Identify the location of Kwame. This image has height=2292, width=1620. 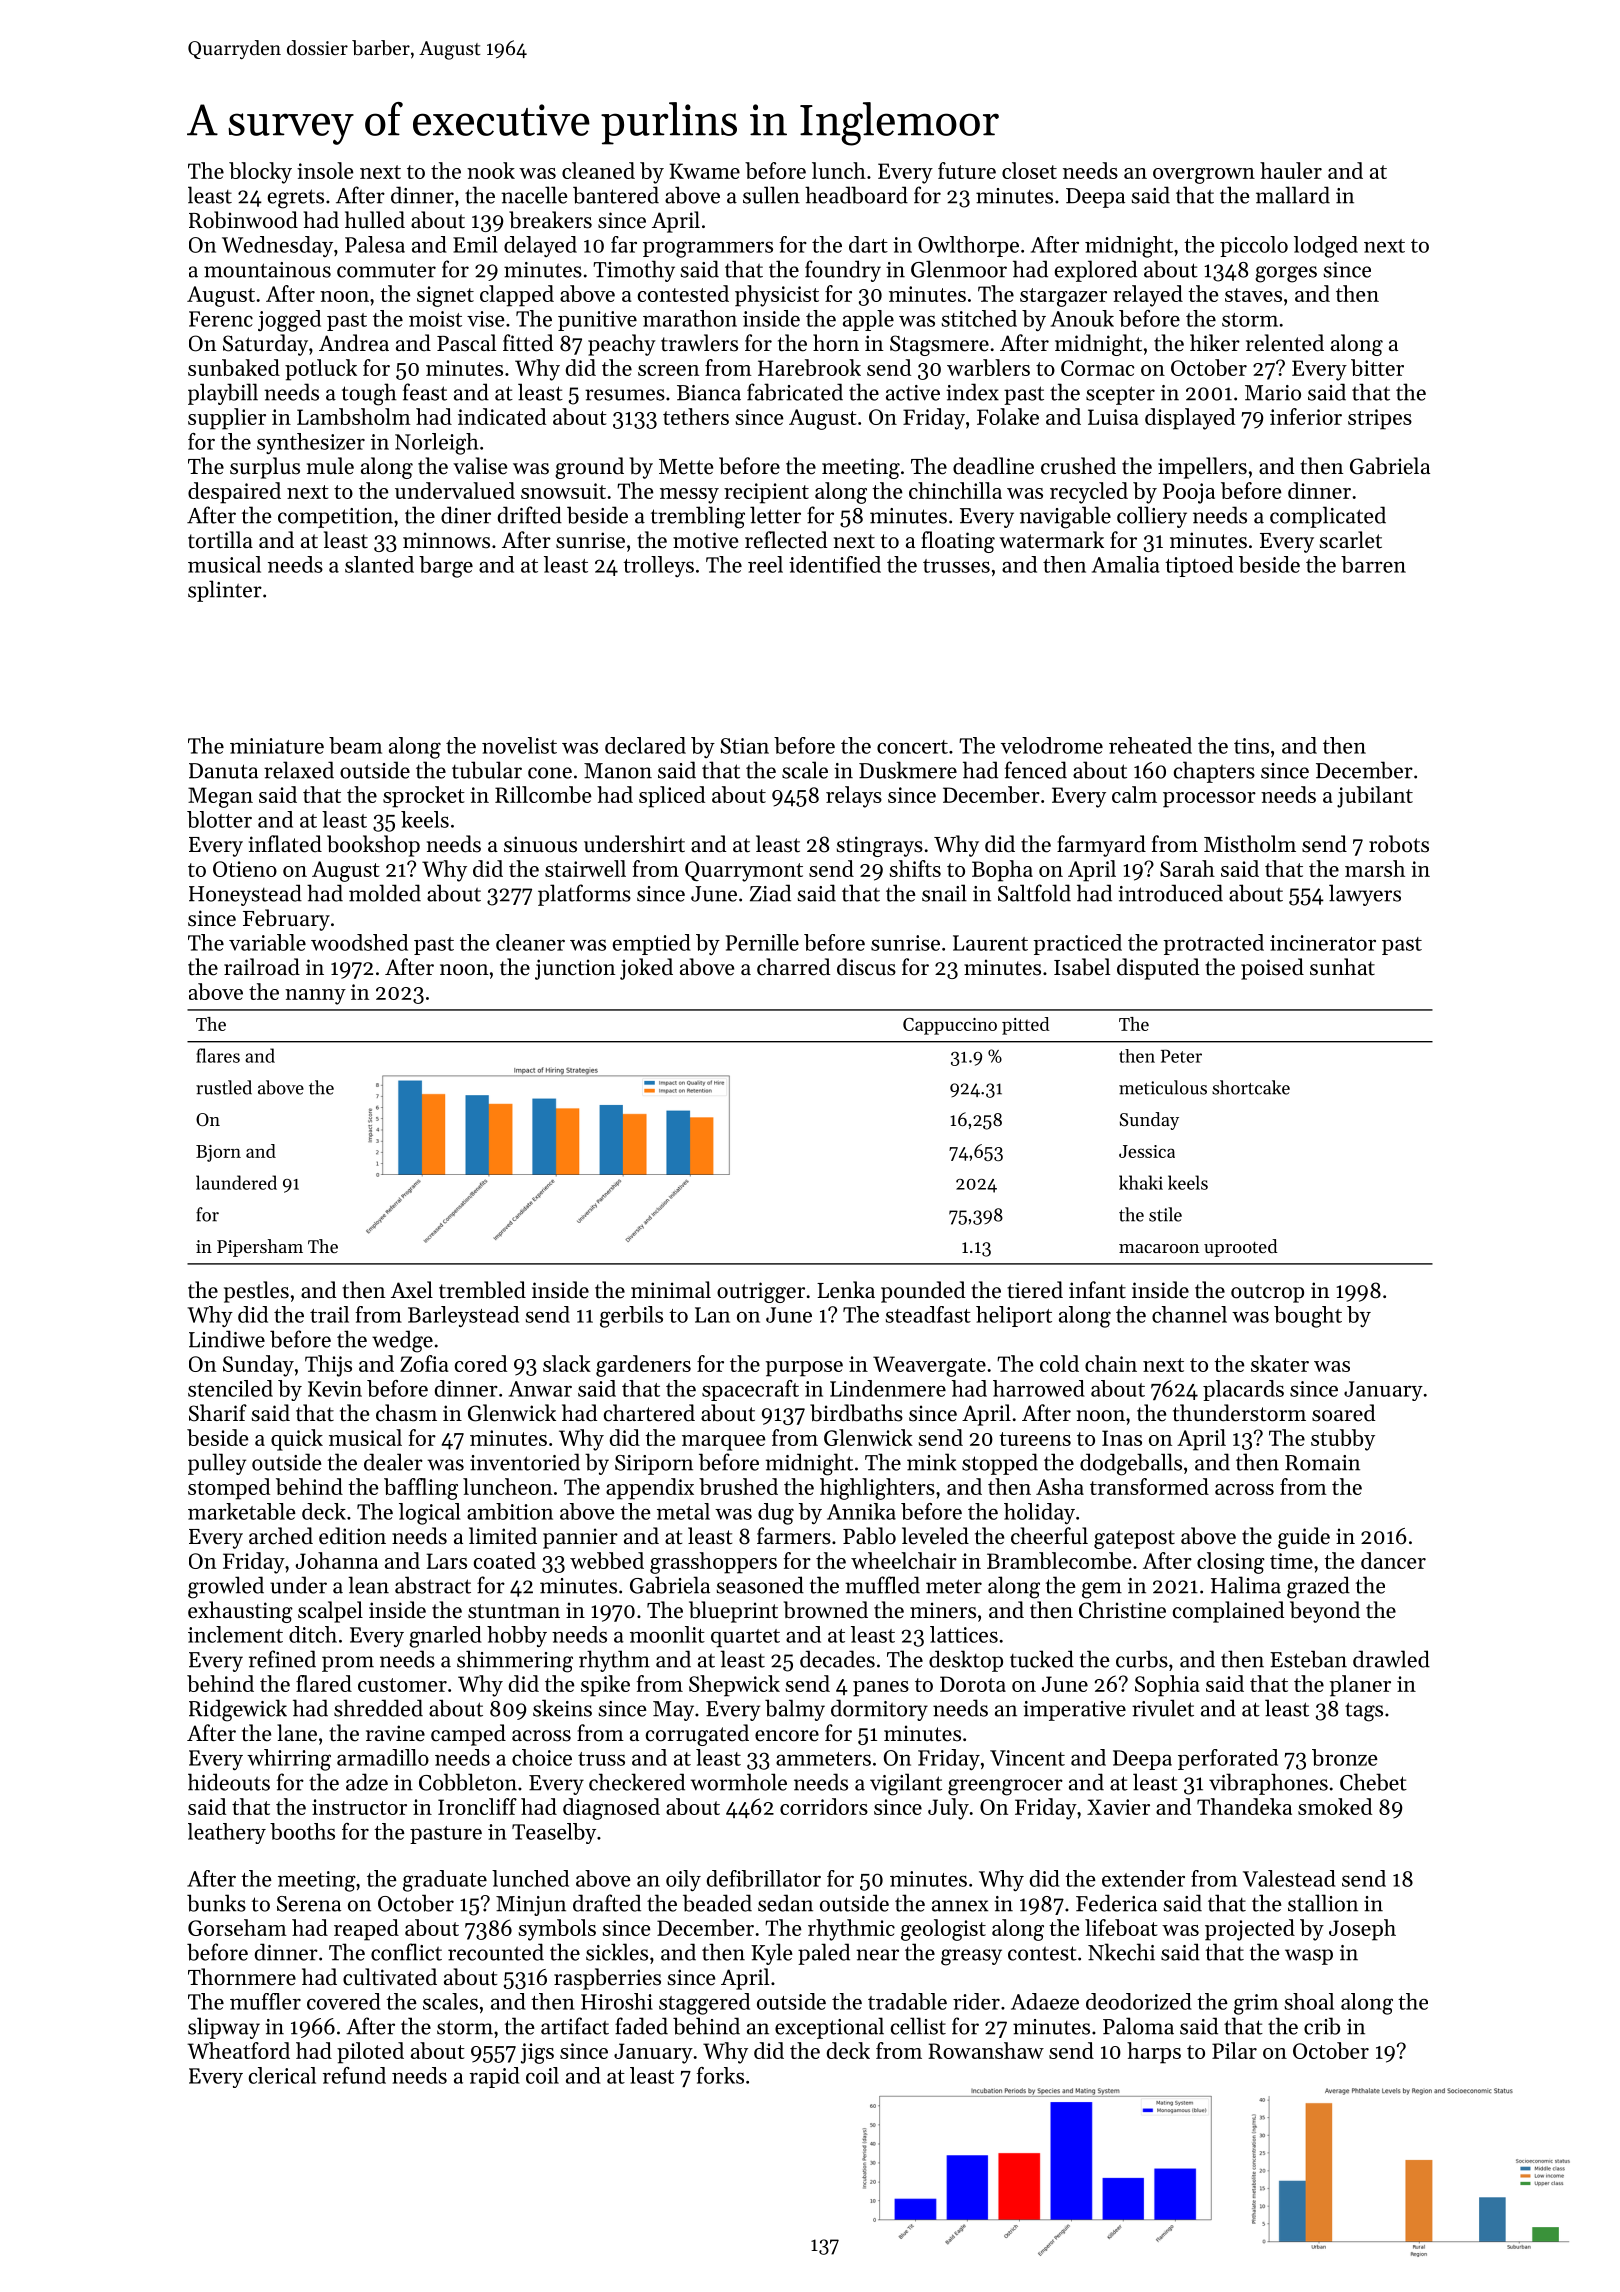
(704, 171).
